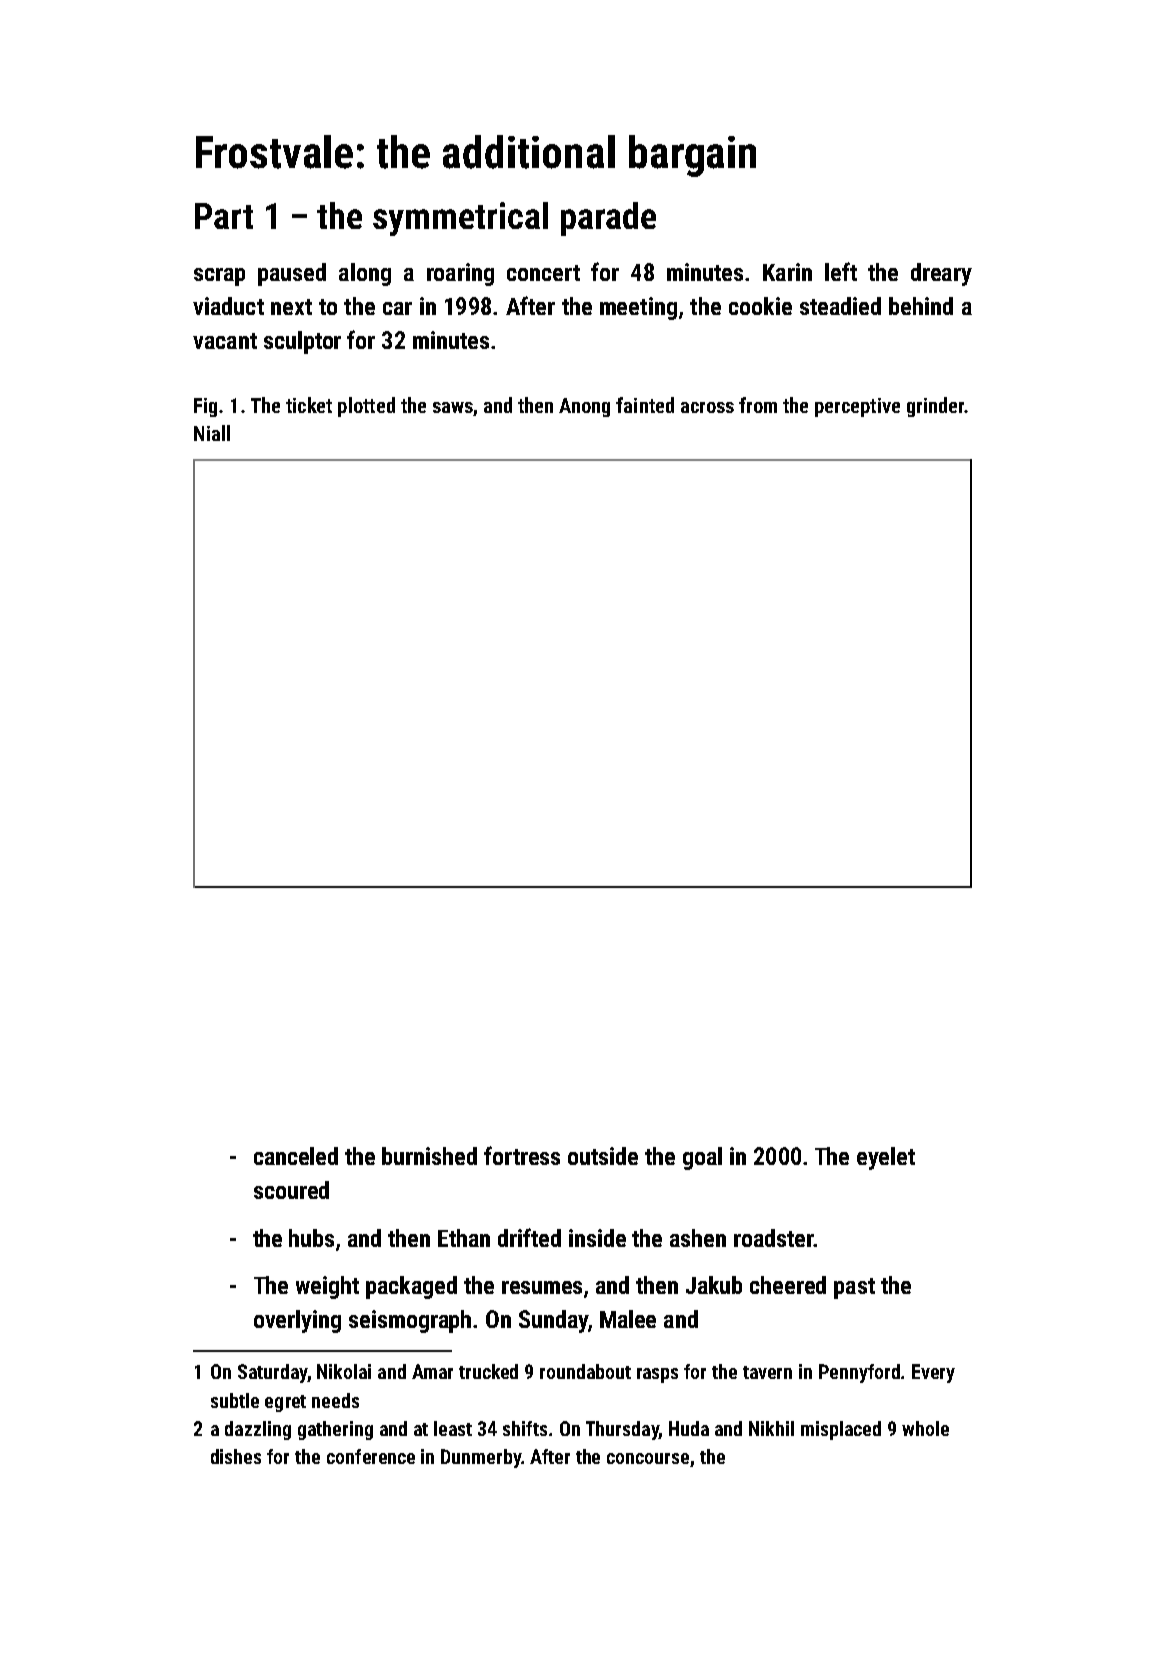  What do you see at coordinates (291, 307) in the screenshot?
I see `next` at bounding box center [291, 307].
